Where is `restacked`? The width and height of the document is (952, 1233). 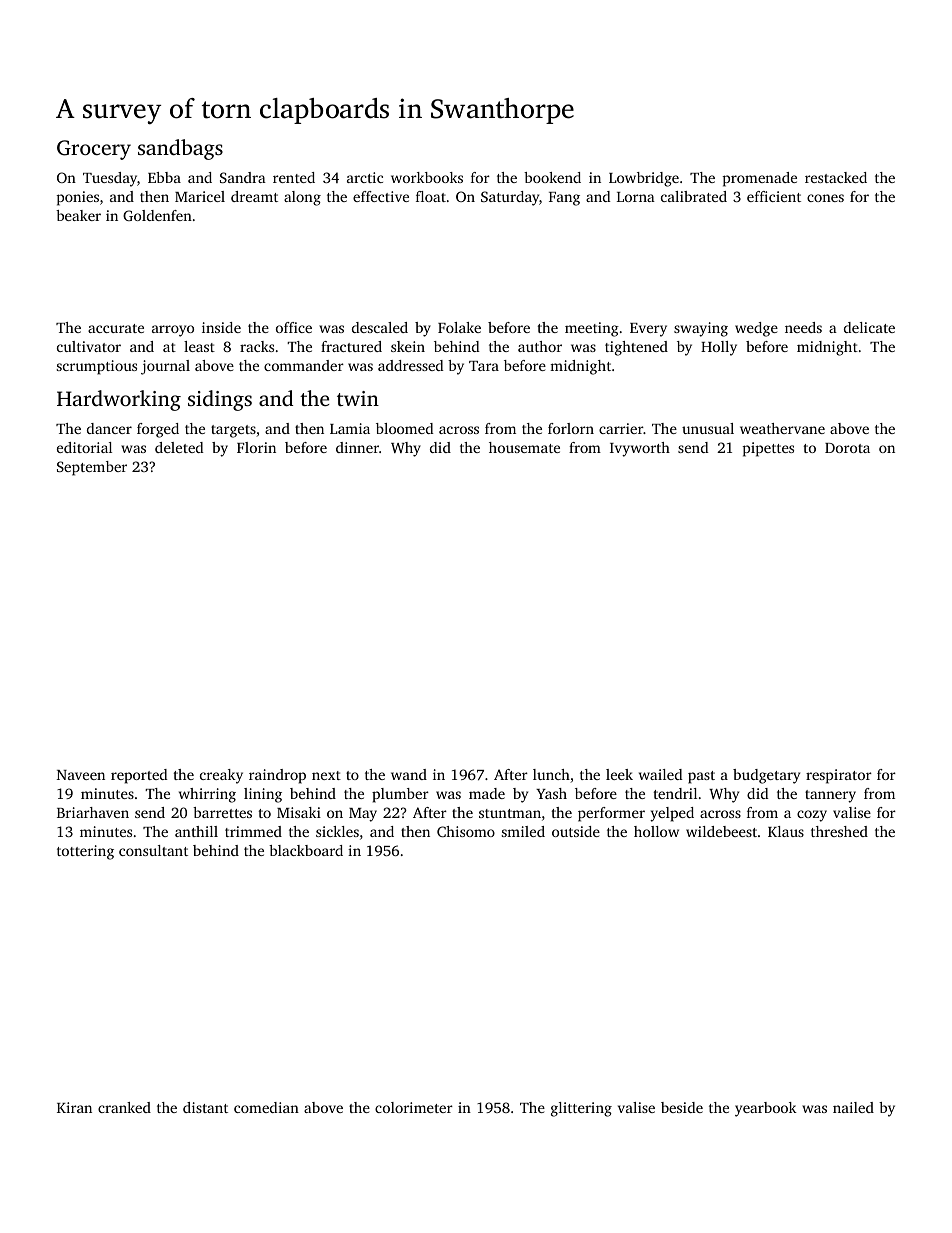
restacked is located at coordinates (836, 177).
